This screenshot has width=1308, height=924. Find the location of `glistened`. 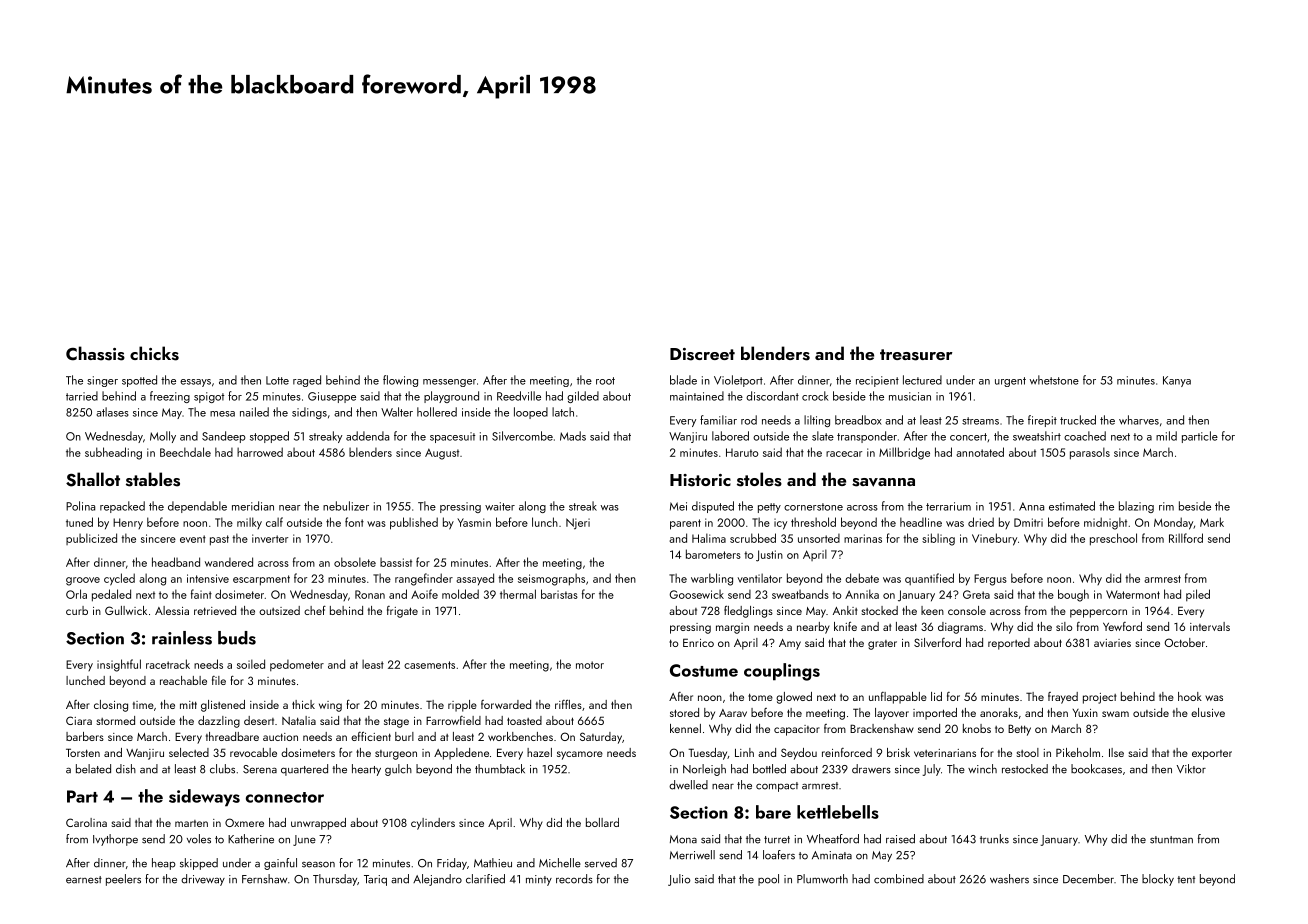

glistened is located at coordinates (223, 706).
